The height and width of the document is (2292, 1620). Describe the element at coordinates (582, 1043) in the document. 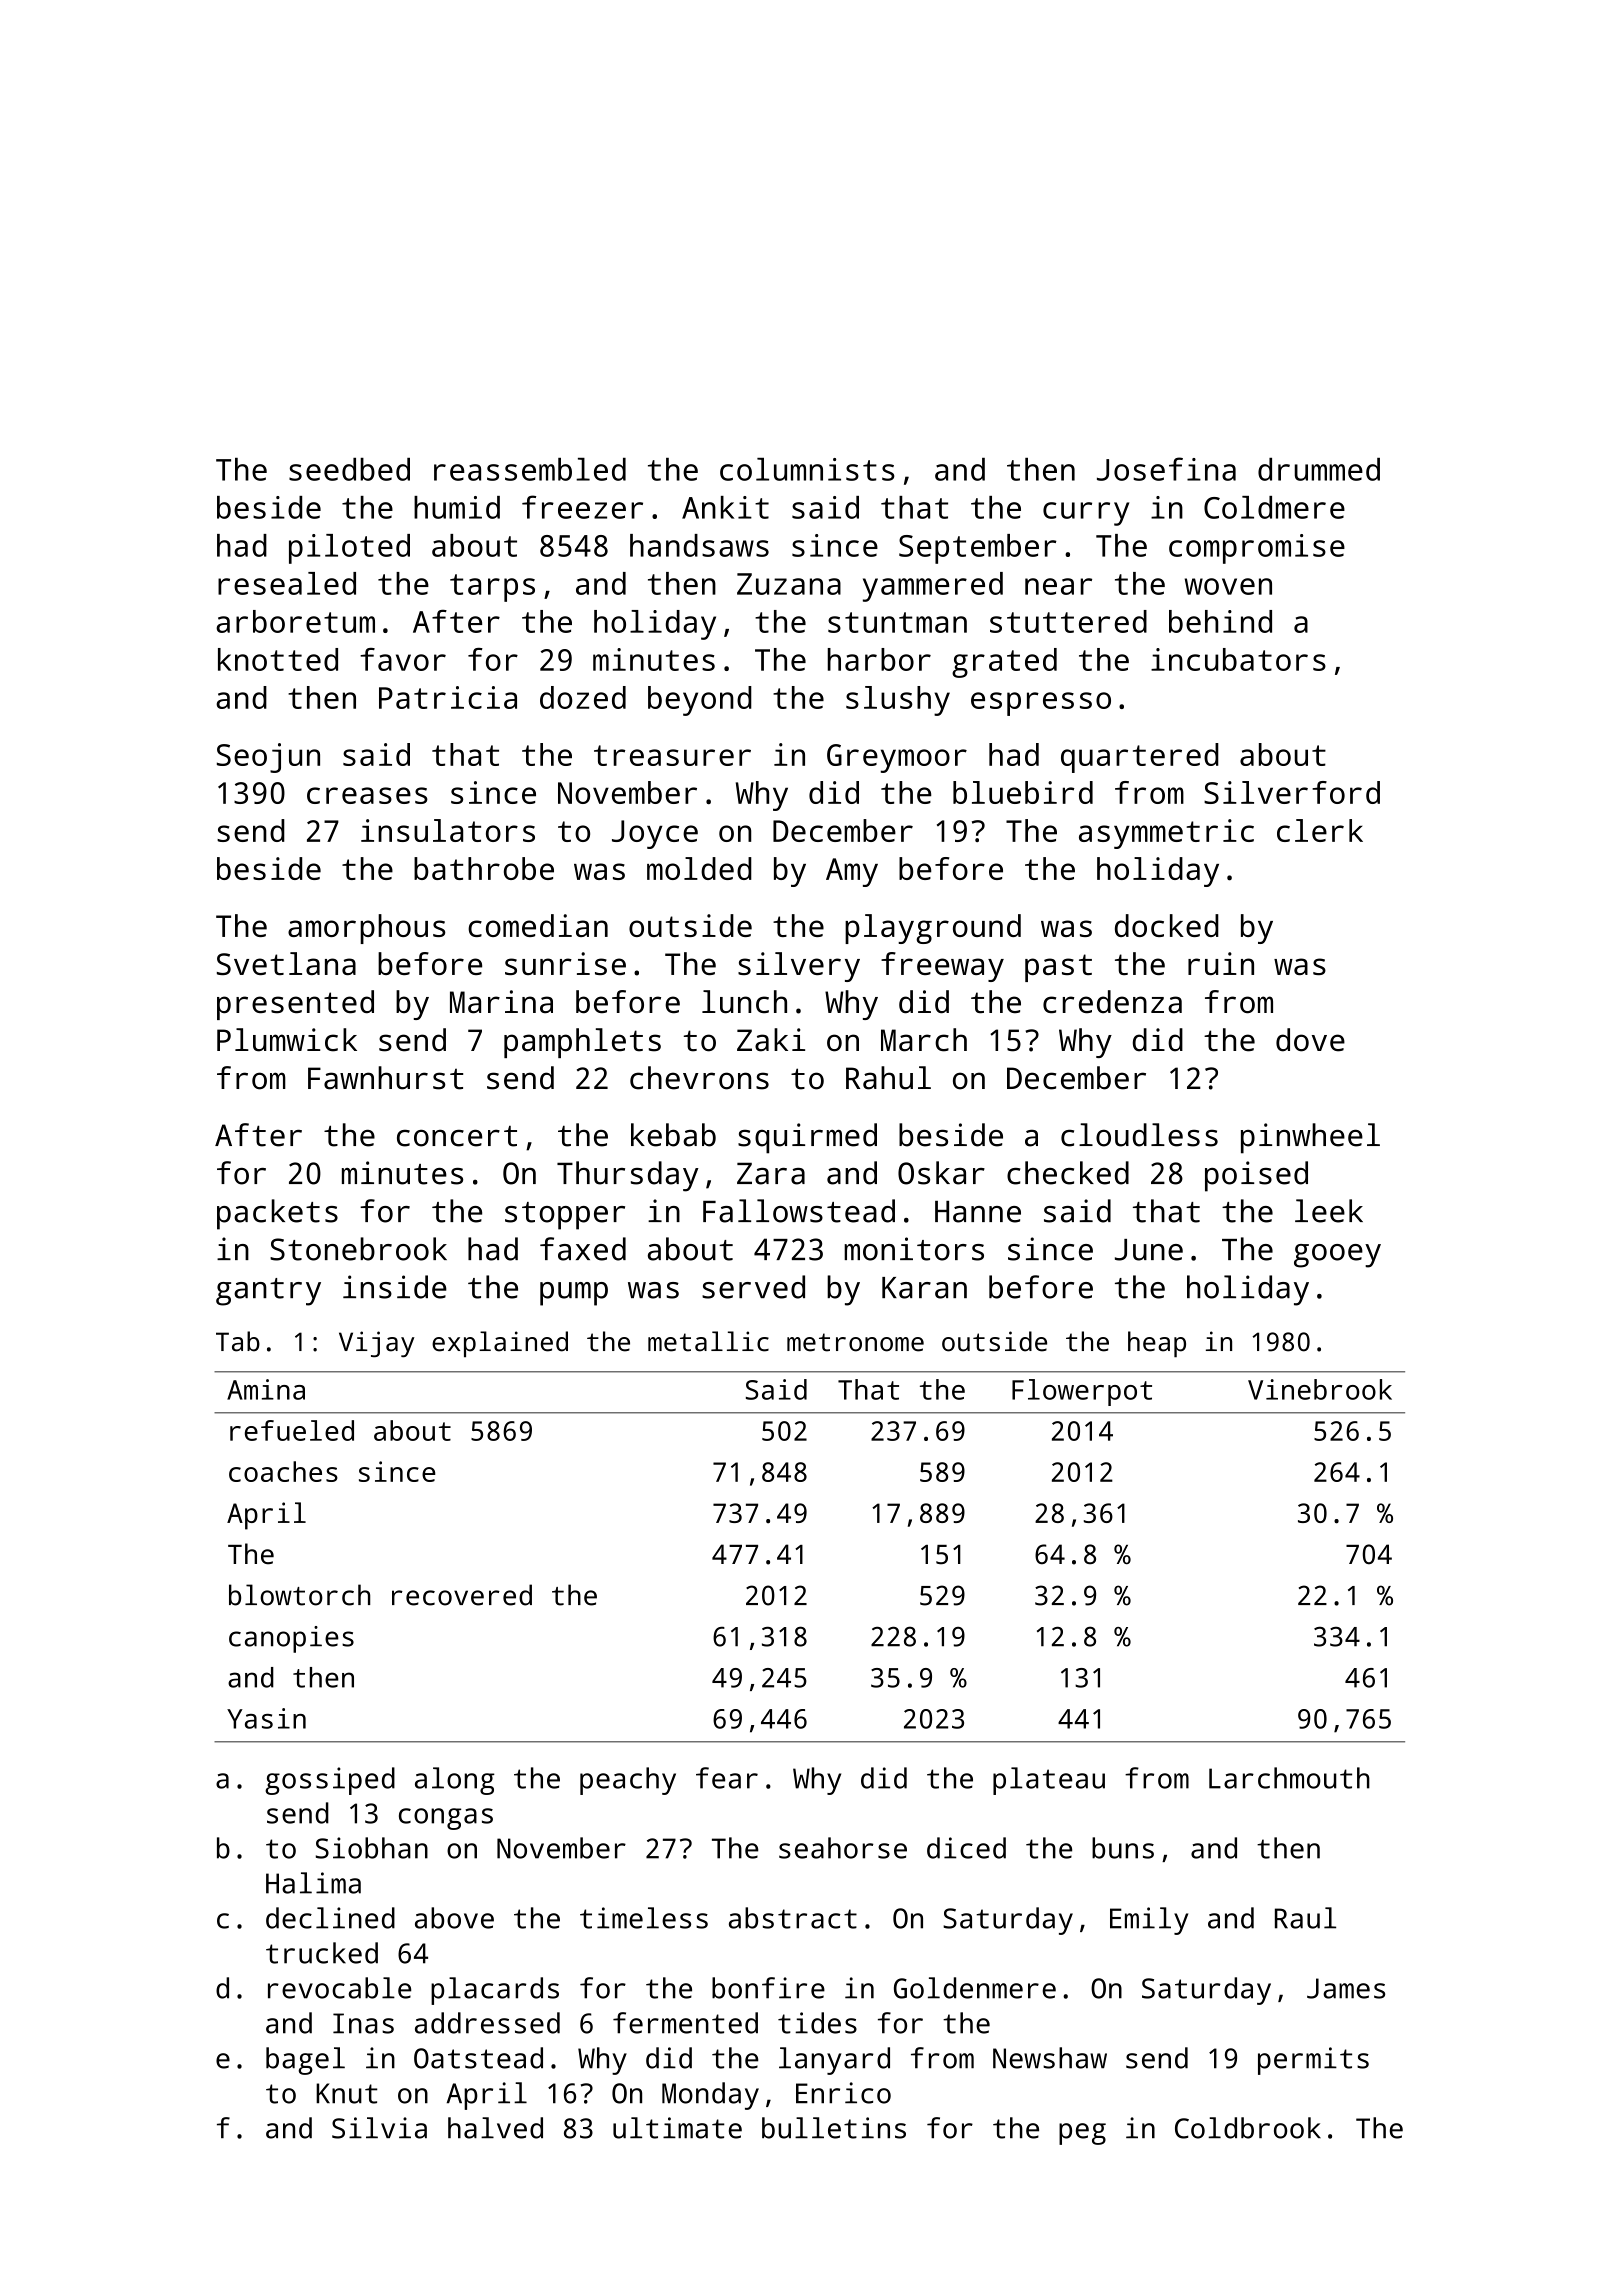

I see `pamphlets` at that location.
